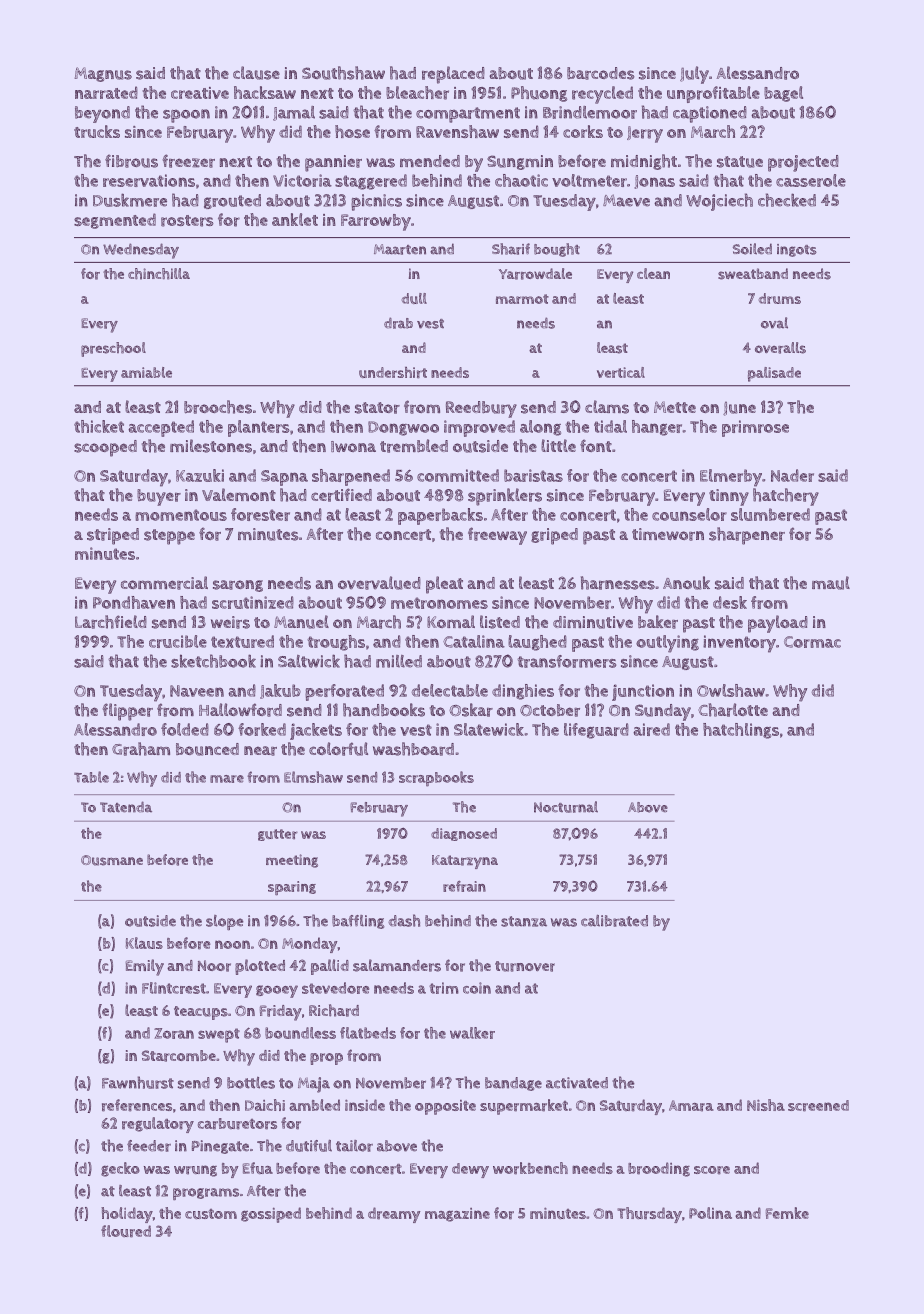 The height and width of the document is (1314, 924). What do you see at coordinates (218, 407) in the document?
I see `brooches` at bounding box center [218, 407].
